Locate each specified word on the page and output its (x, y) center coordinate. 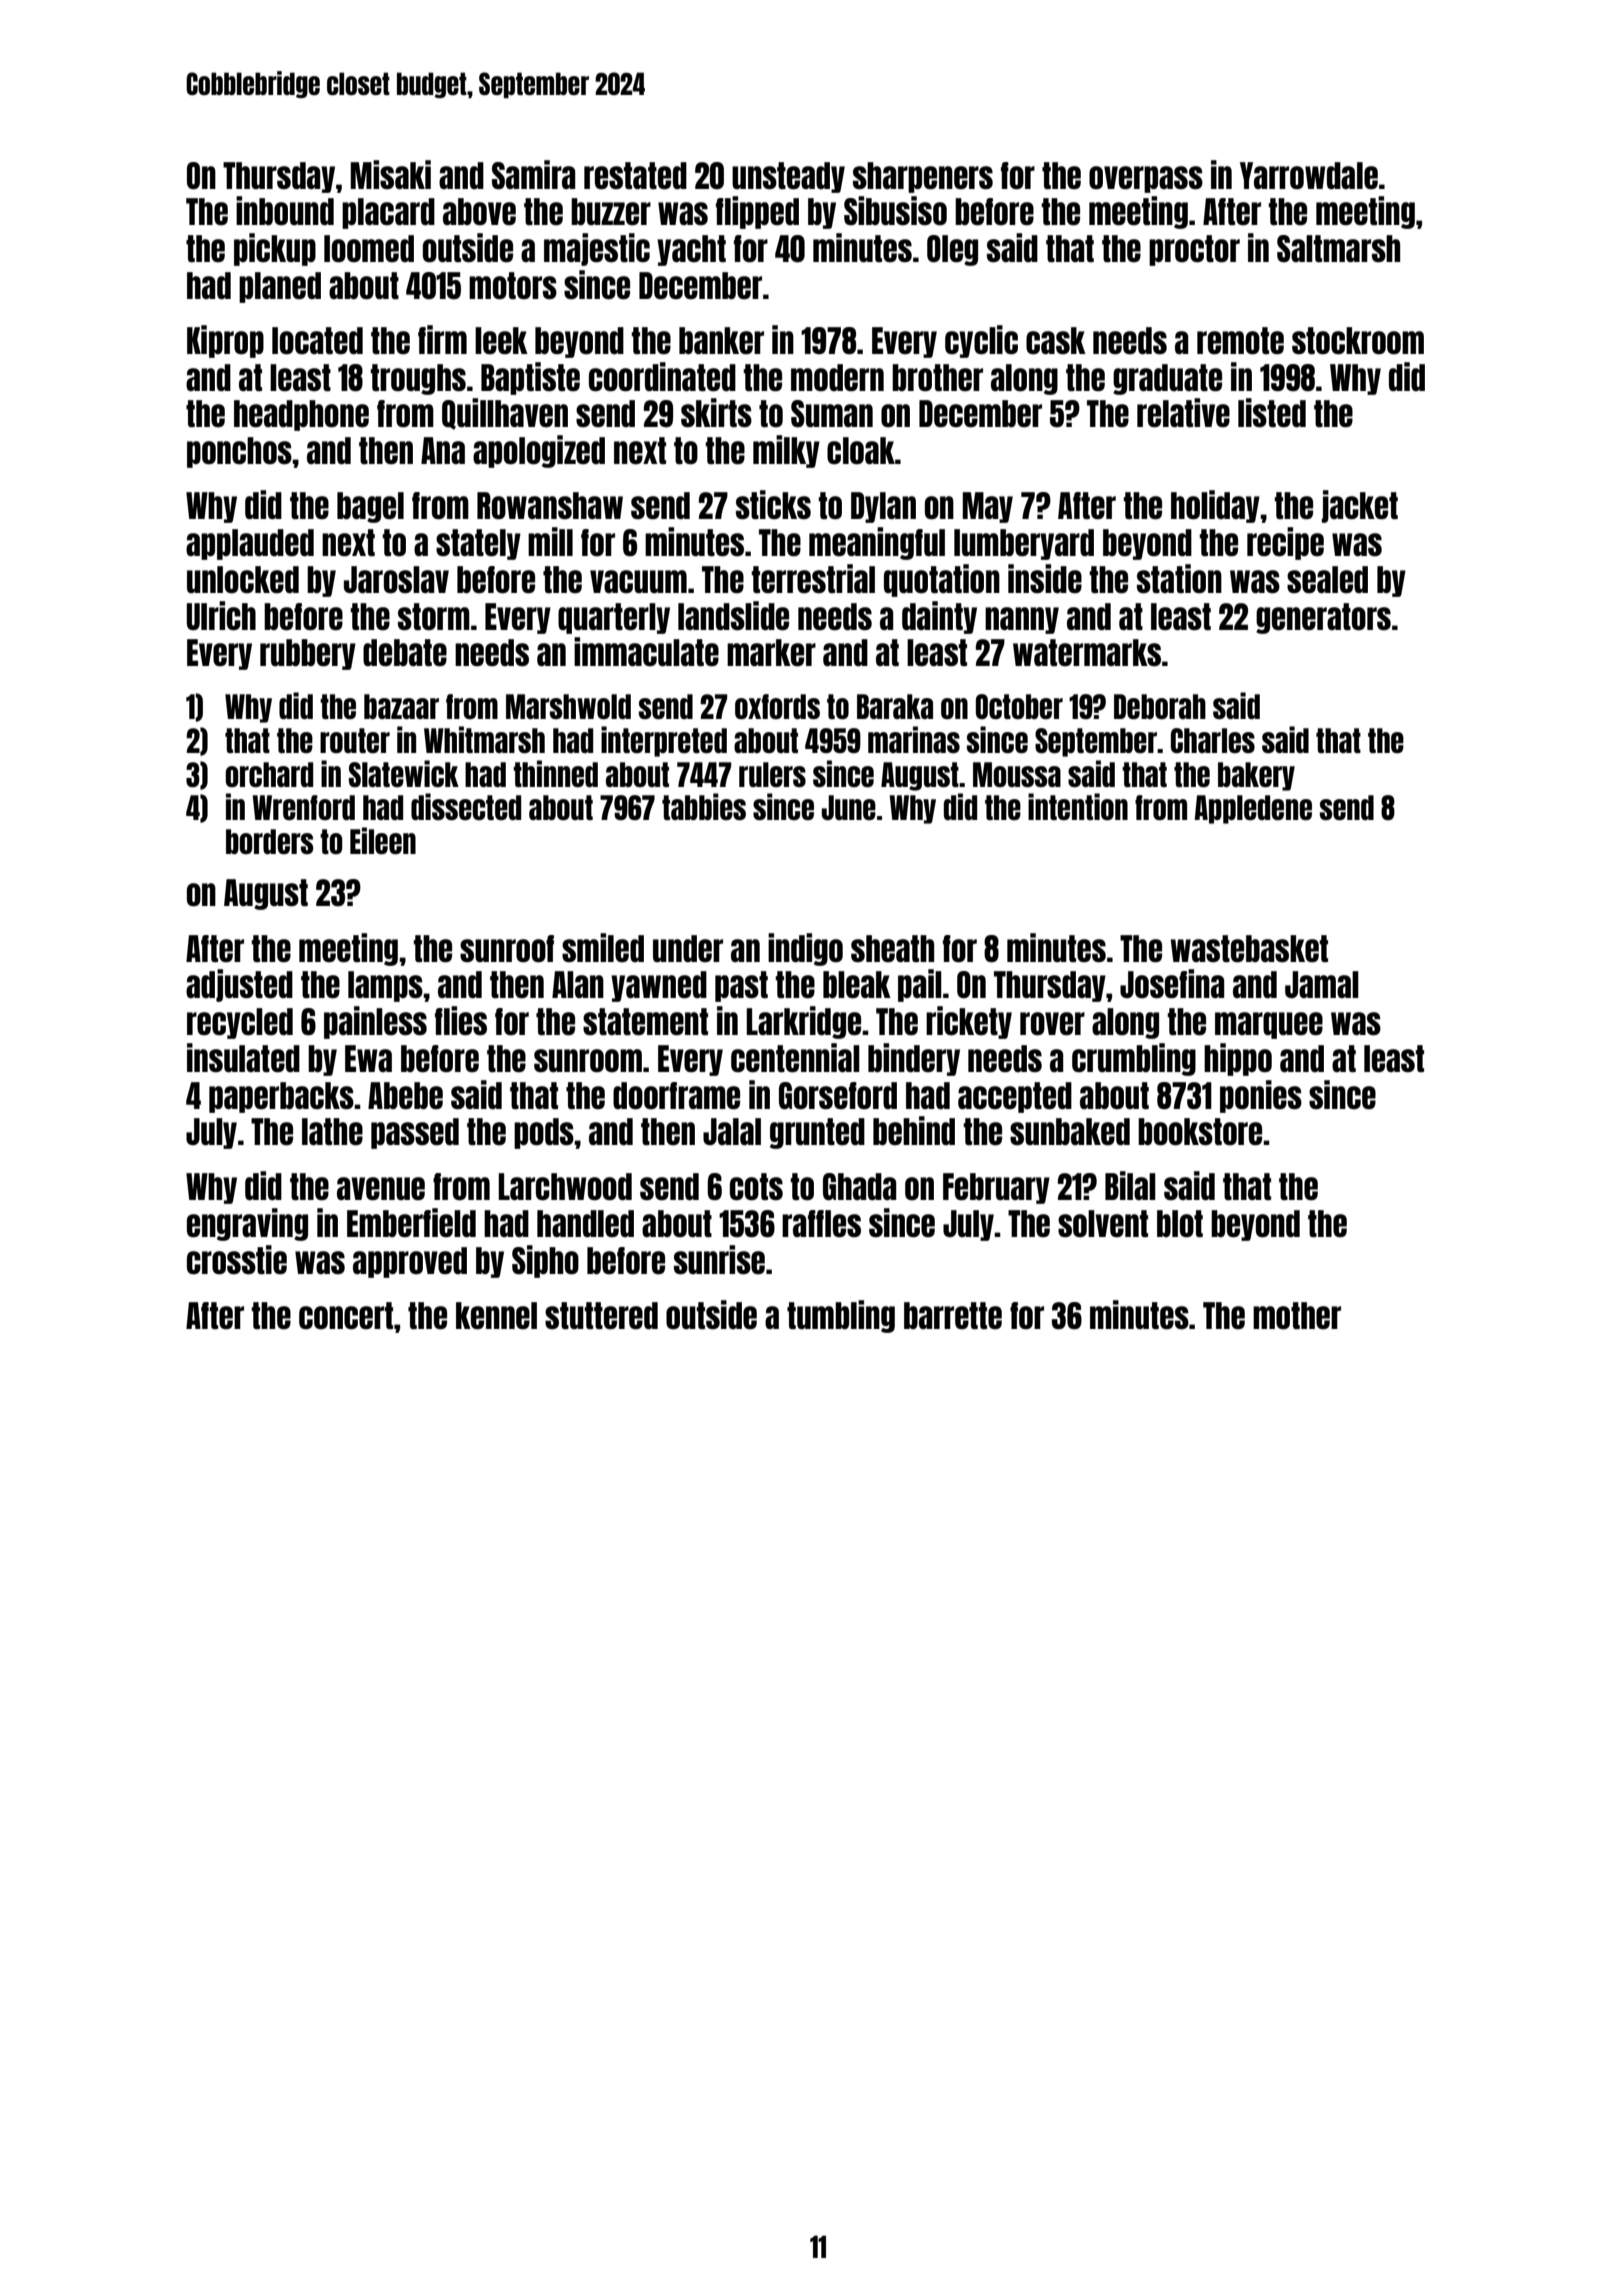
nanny (1022, 620)
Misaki (390, 174)
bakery (1256, 776)
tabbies (704, 806)
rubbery (308, 654)
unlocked (243, 580)
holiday (1215, 506)
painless (375, 1022)
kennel (496, 1315)
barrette (953, 1315)
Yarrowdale (1309, 175)
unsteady (788, 177)
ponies (1261, 1096)
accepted (1015, 1097)
